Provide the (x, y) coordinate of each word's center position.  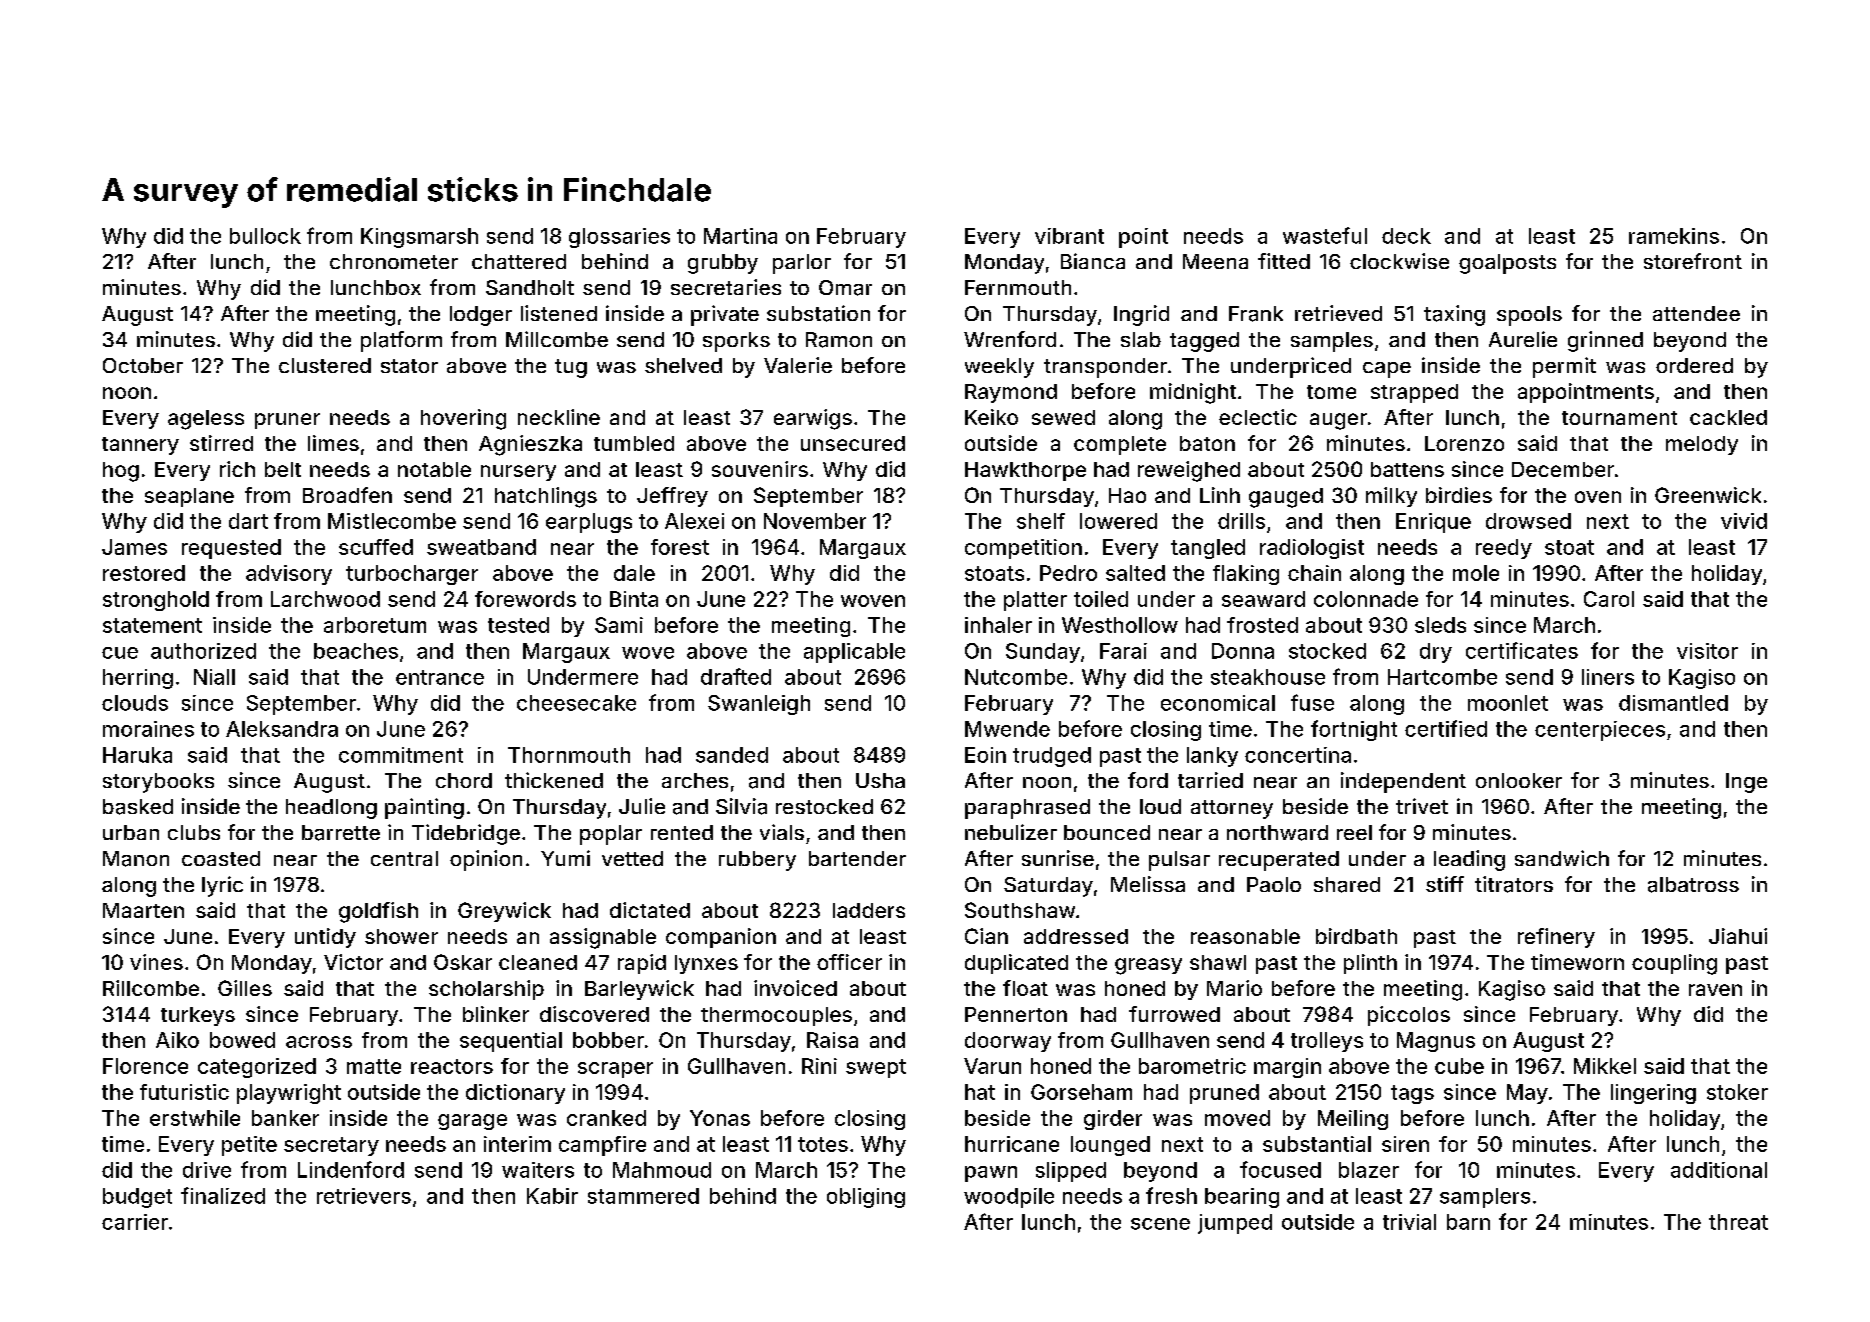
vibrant (1069, 236)
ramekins (1674, 236)
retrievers (364, 1196)
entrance (440, 677)
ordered (1694, 365)
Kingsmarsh (419, 238)
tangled (1208, 549)
